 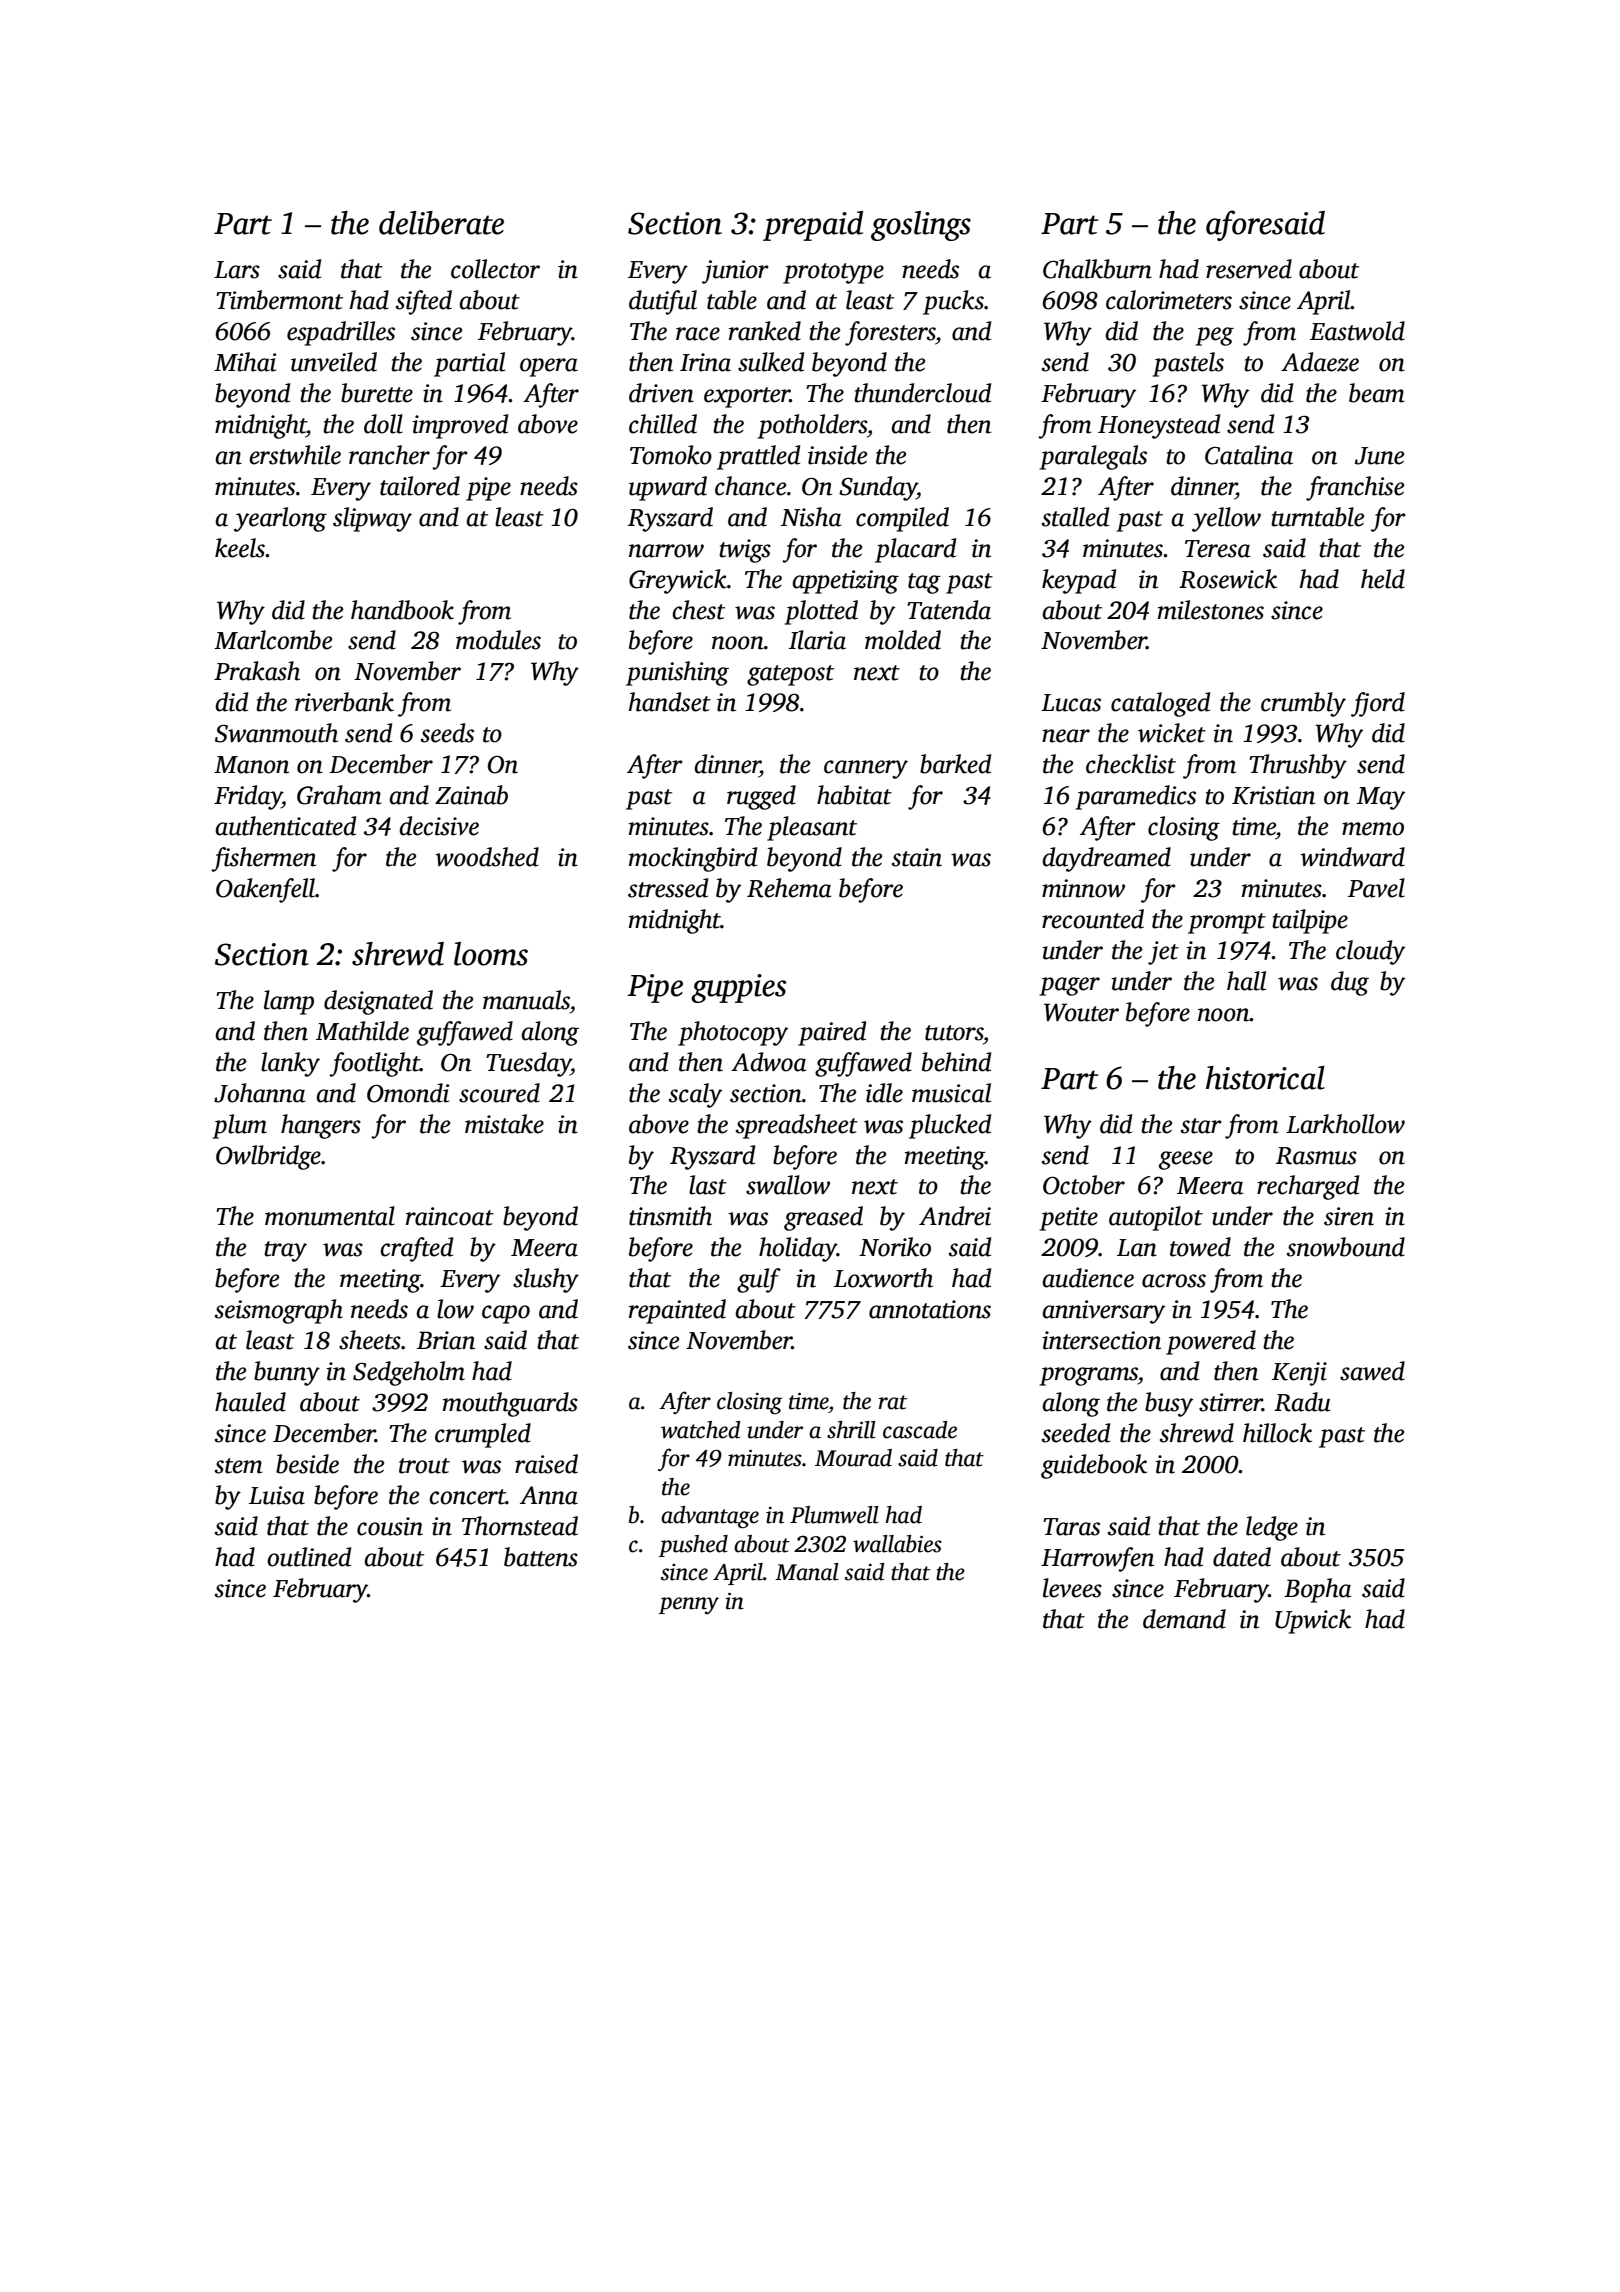 I want to click on prepaid, so click(x=813, y=226).
